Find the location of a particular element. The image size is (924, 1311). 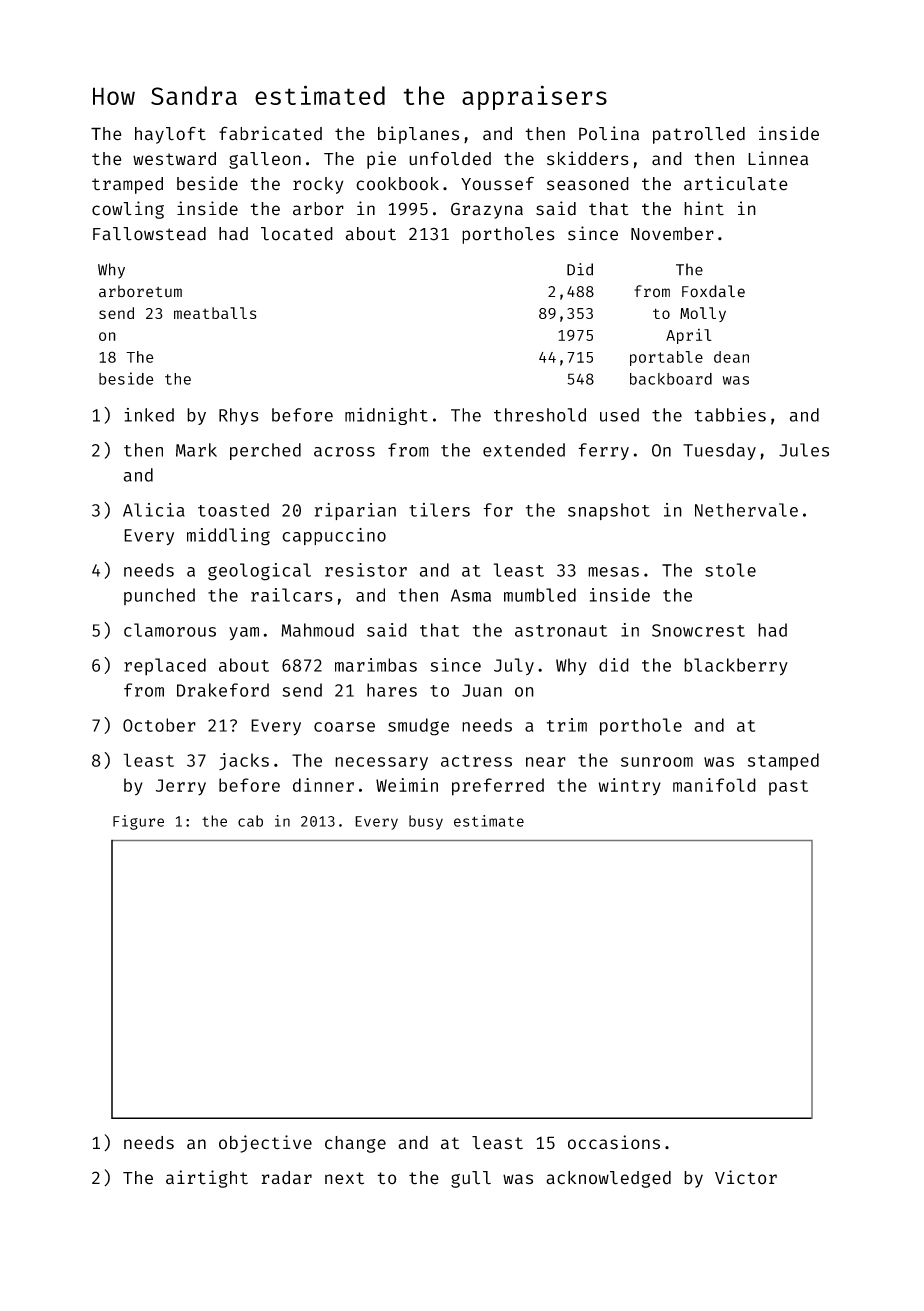

Nethervale is located at coordinates (746, 510).
